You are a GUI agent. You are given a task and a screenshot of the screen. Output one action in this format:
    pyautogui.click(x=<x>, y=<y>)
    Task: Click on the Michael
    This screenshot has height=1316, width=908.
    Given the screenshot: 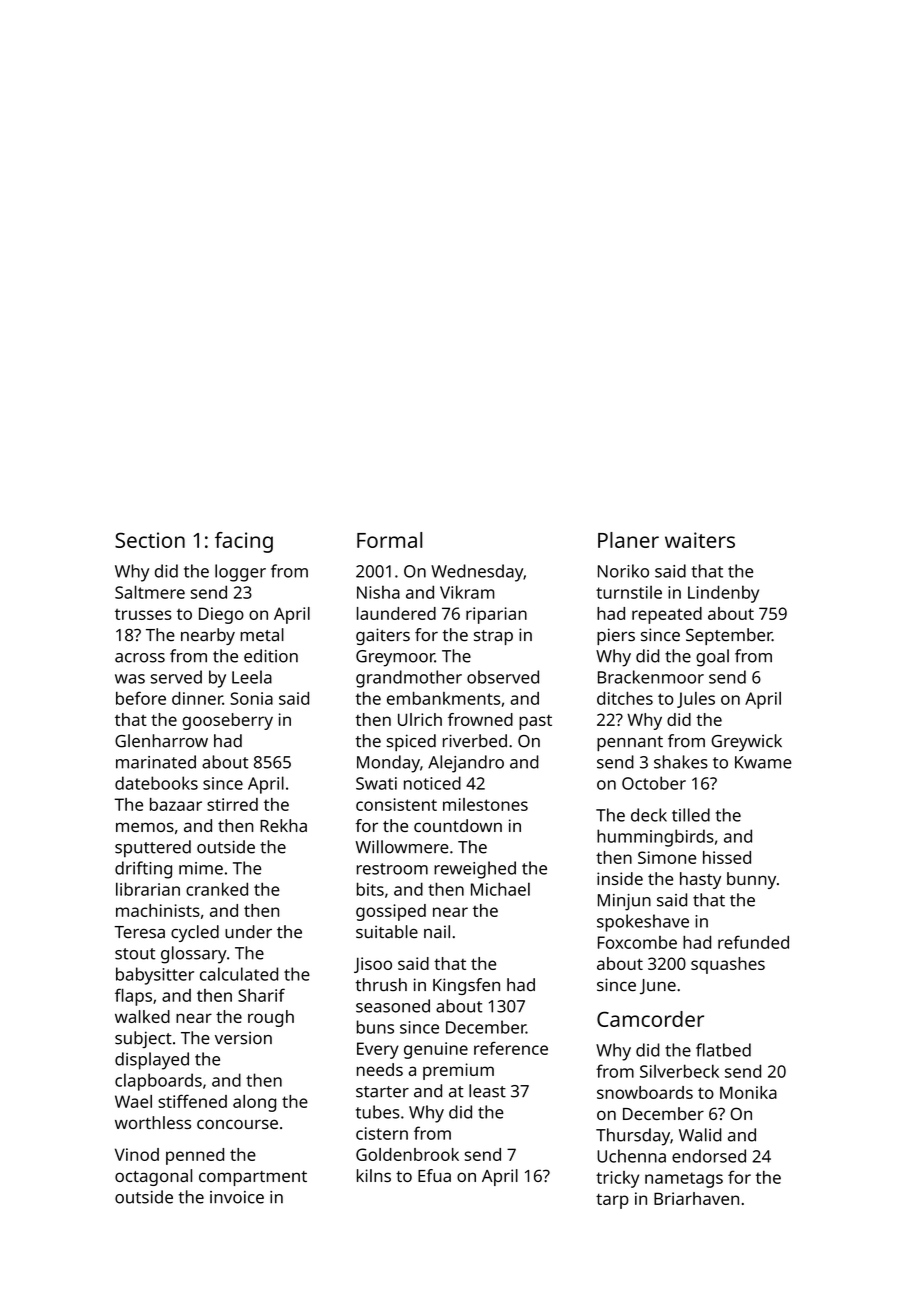 What is the action you would take?
    pyautogui.click(x=500, y=889)
